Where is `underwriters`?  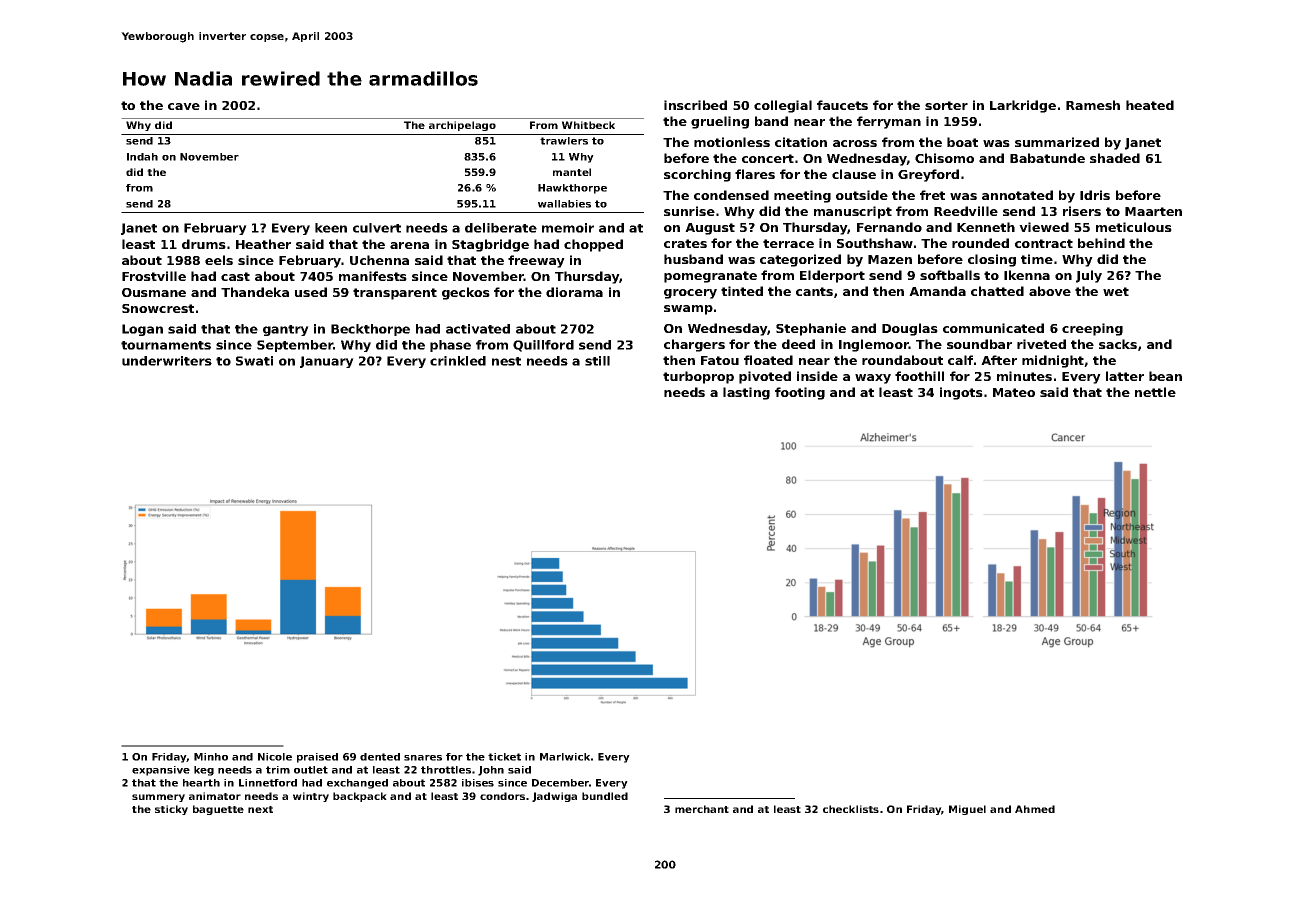 underwriters is located at coordinates (167, 361).
